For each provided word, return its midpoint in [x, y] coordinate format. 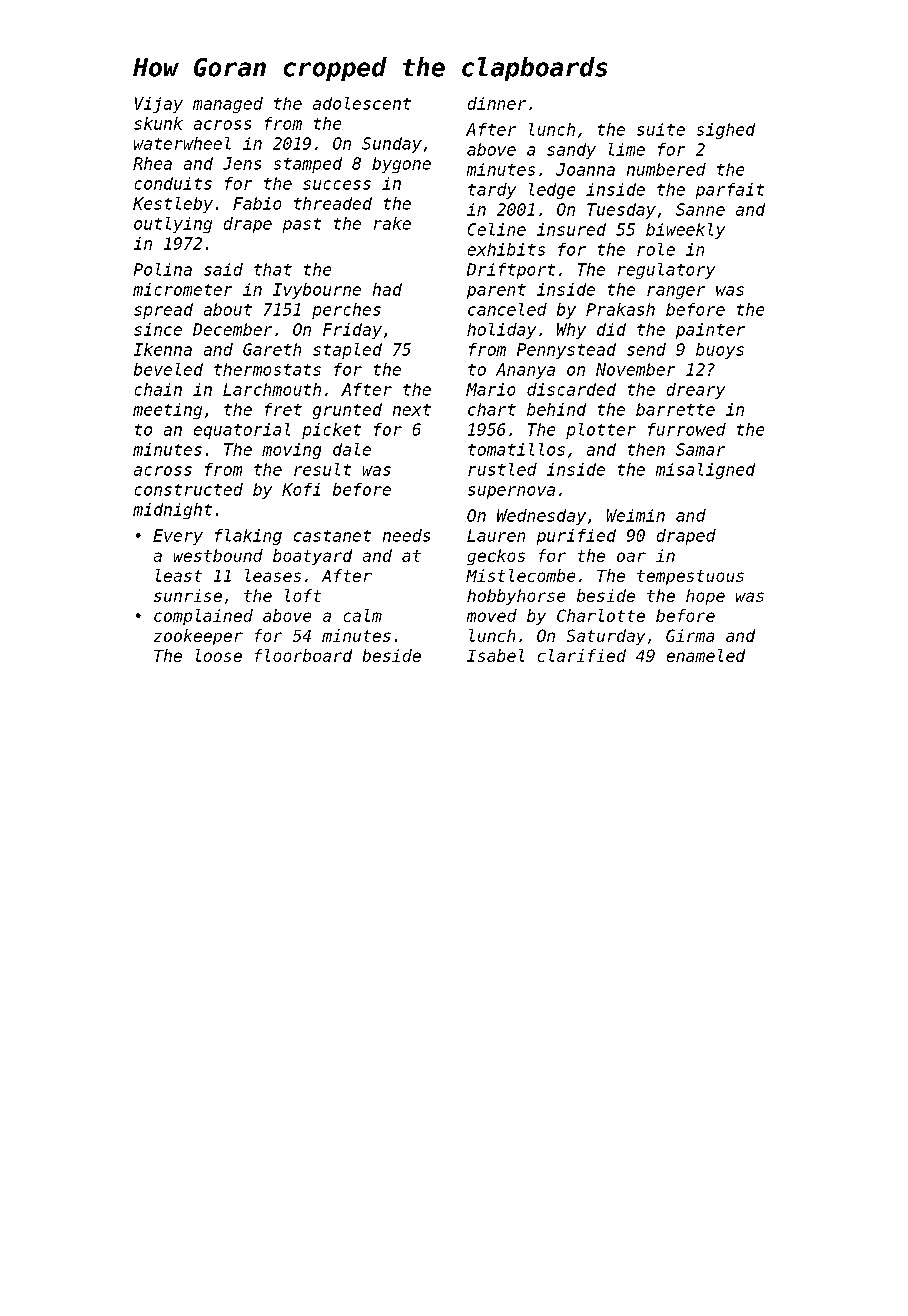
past [302, 225]
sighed [726, 131]
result [322, 469]
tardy [492, 191]
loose [219, 655]
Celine [497, 229]
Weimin [636, 515]
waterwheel [182, 143]
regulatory [666, 271]
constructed [189, 489]
